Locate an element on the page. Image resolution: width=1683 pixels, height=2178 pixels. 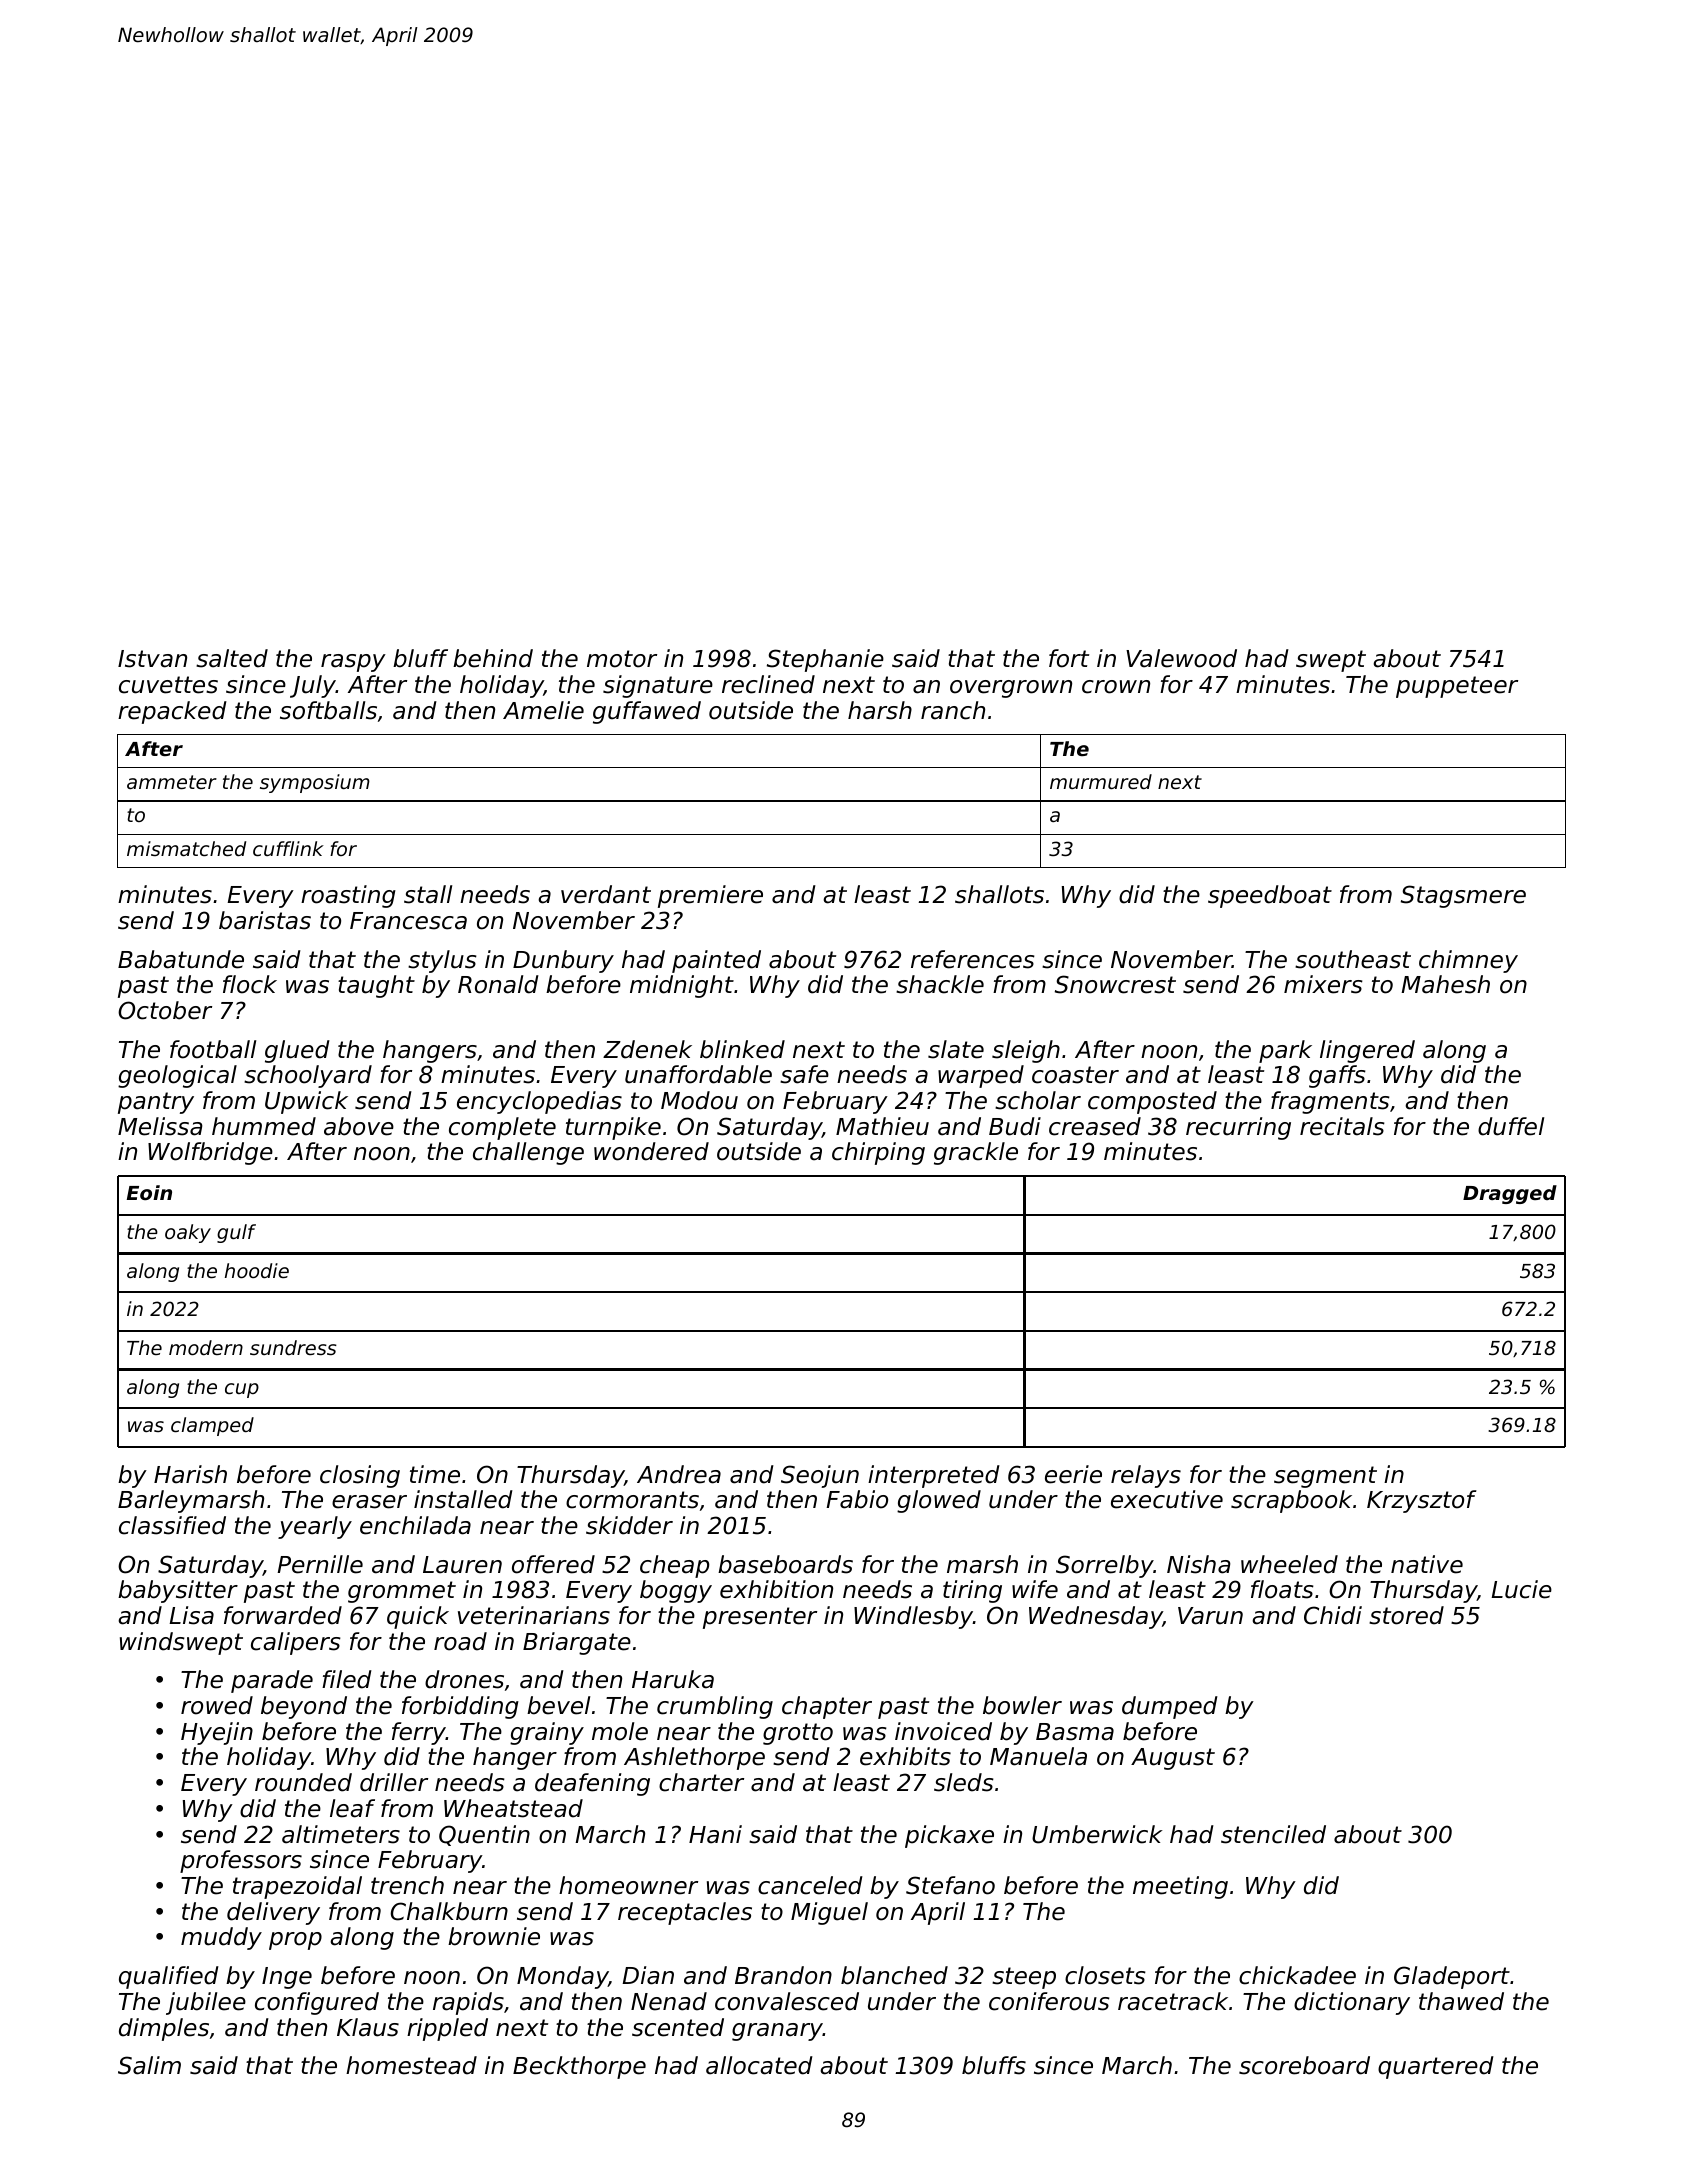
puppeteer is located at coordinates (1457, 687).
